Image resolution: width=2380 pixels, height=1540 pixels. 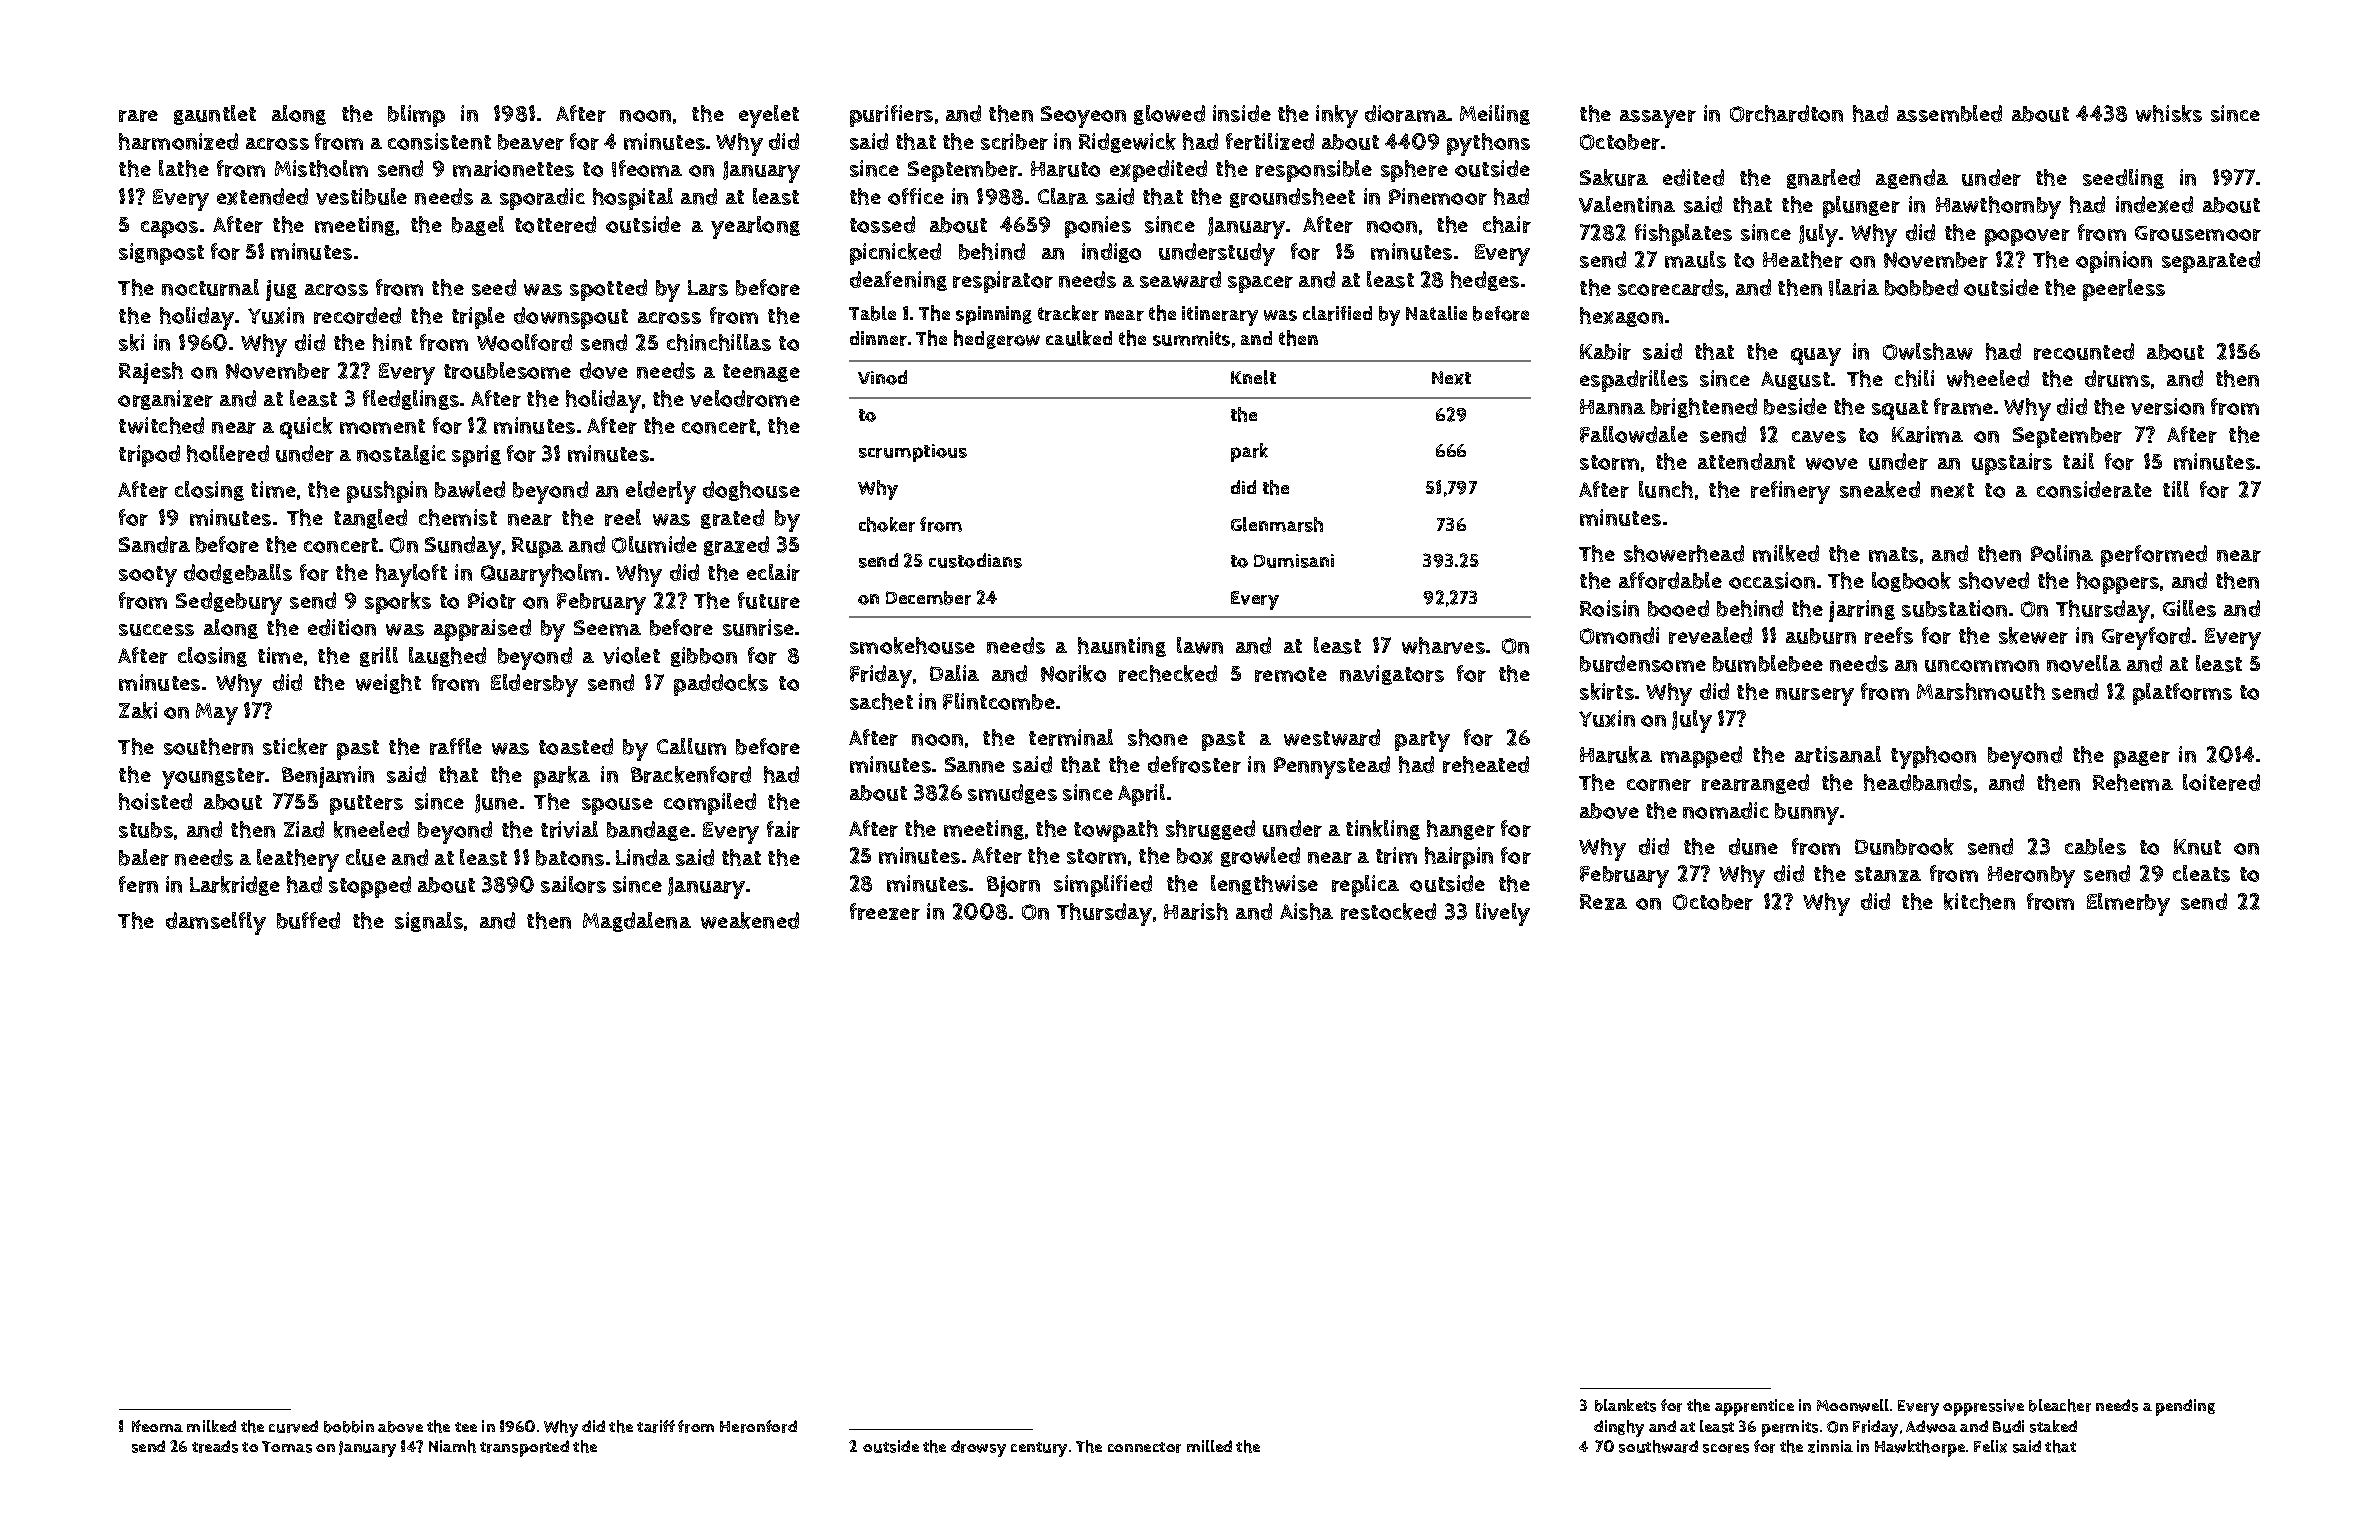 What do you see at coordinates (2118, 583) in the screenshot?
I see `hoppers` at bounding box center [2118, 583].
